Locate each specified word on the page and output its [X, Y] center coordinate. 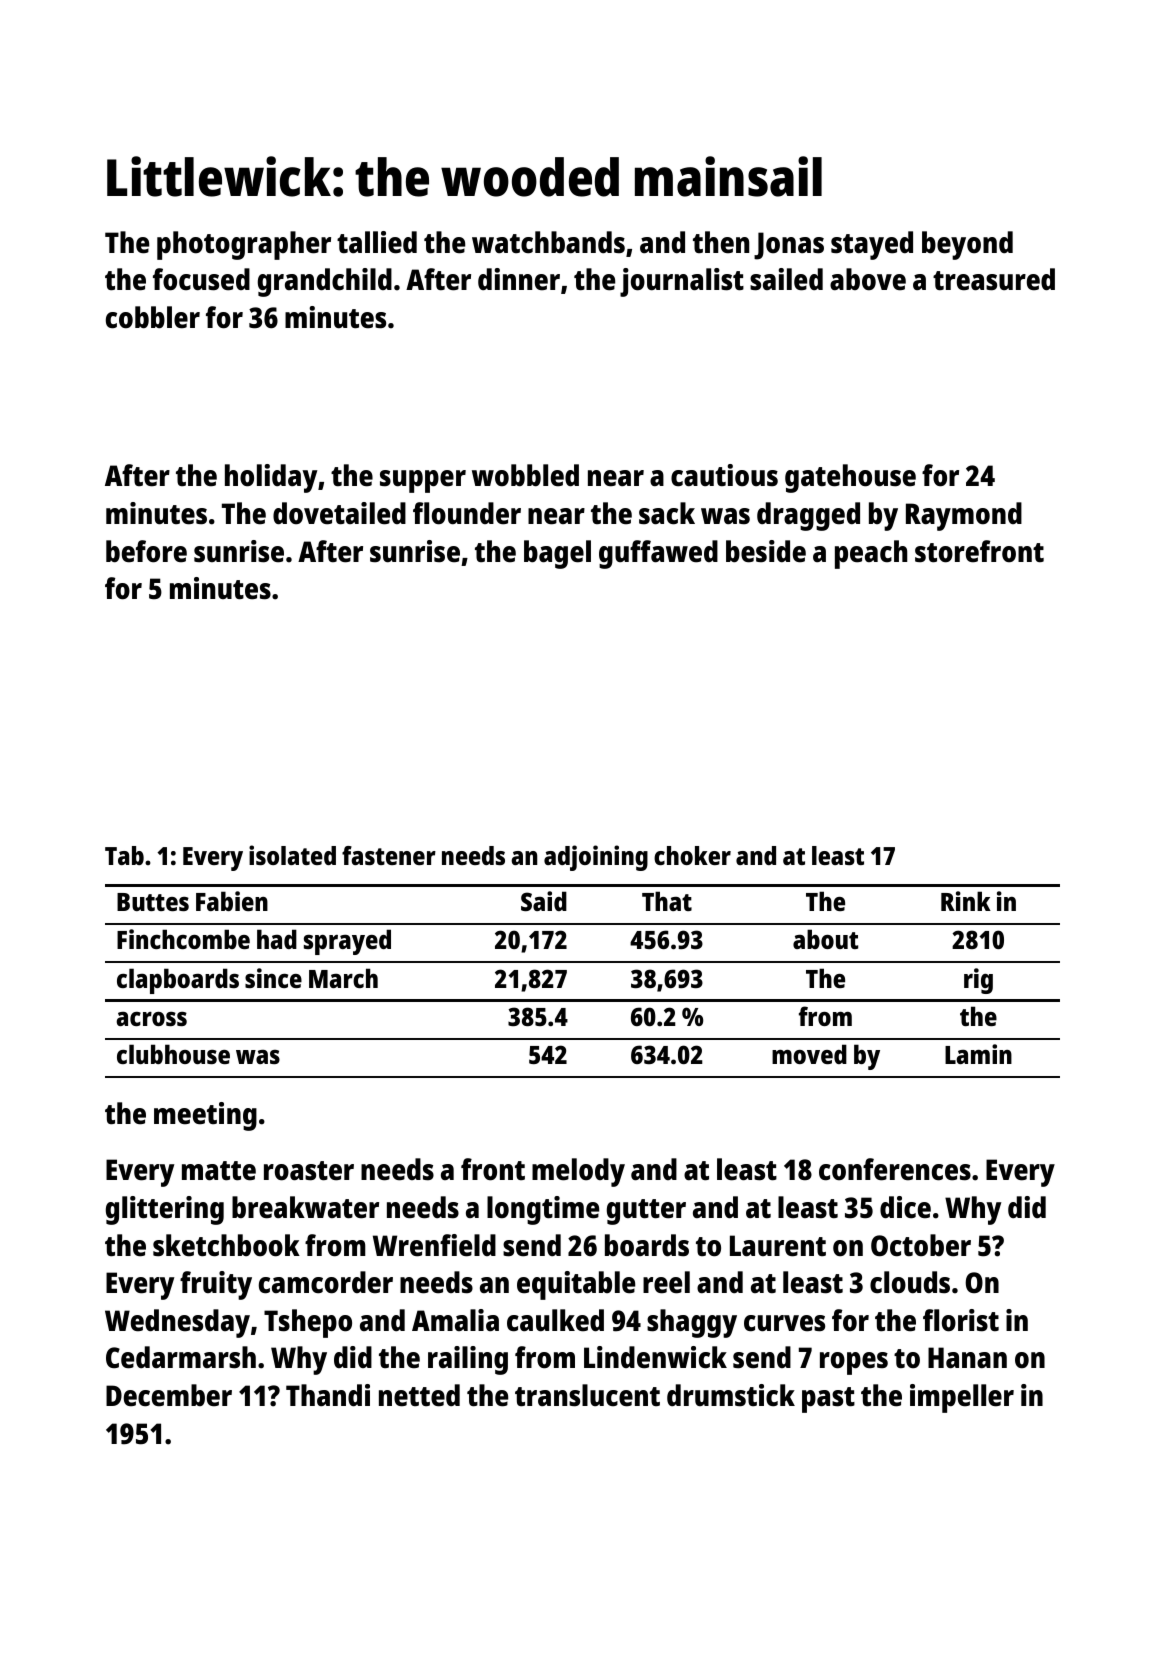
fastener [389, 855]
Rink [966, 901]
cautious [724, 475]
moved [809, 1054]
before [146, 551]
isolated [292, 855]
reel [666, 1282]
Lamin [978, 1054]
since [273, 978]
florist [961, 1320]
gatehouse [850, 478]
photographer [244, 245]
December [169, 1395]
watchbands [548, 242]
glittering [165, 1210]
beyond [967, 245]
